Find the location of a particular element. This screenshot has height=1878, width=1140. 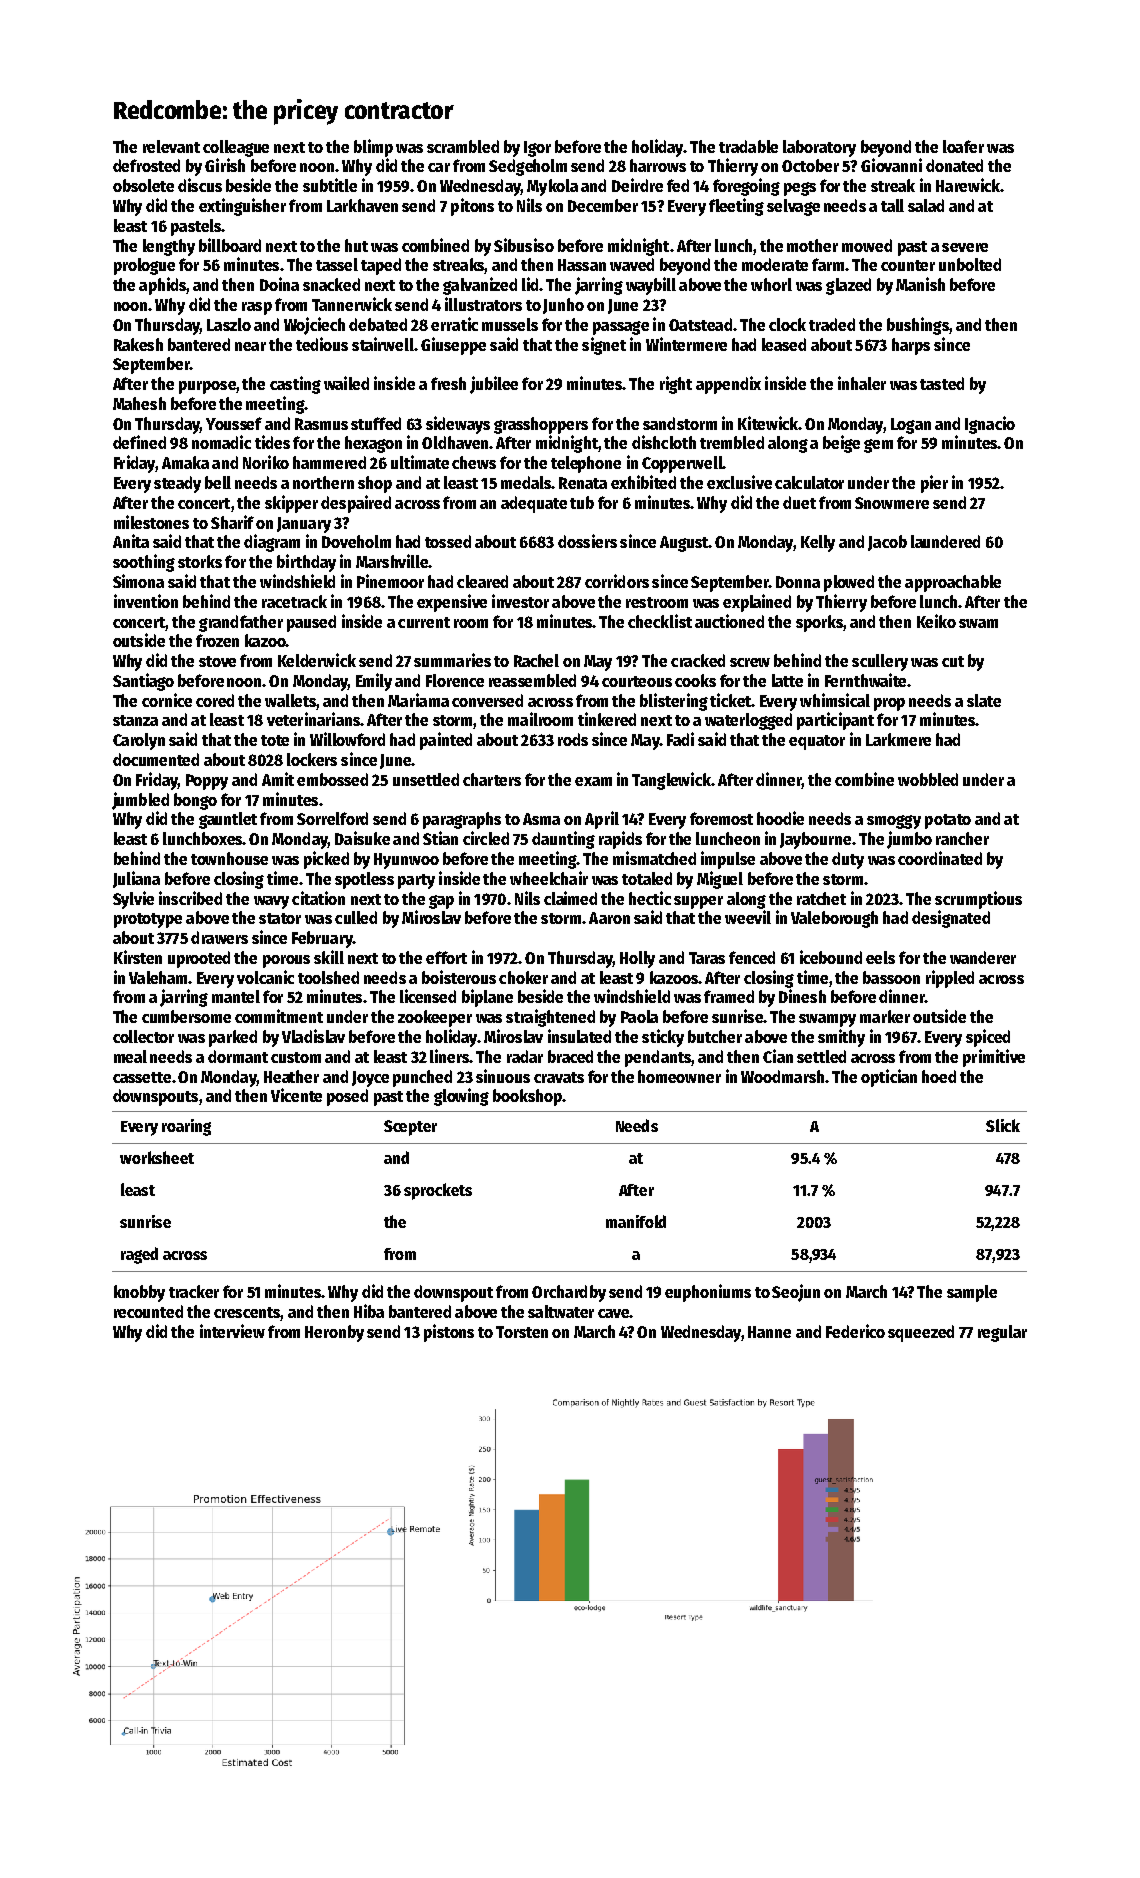

Giuseppe is located at coordinates (453, 346).
